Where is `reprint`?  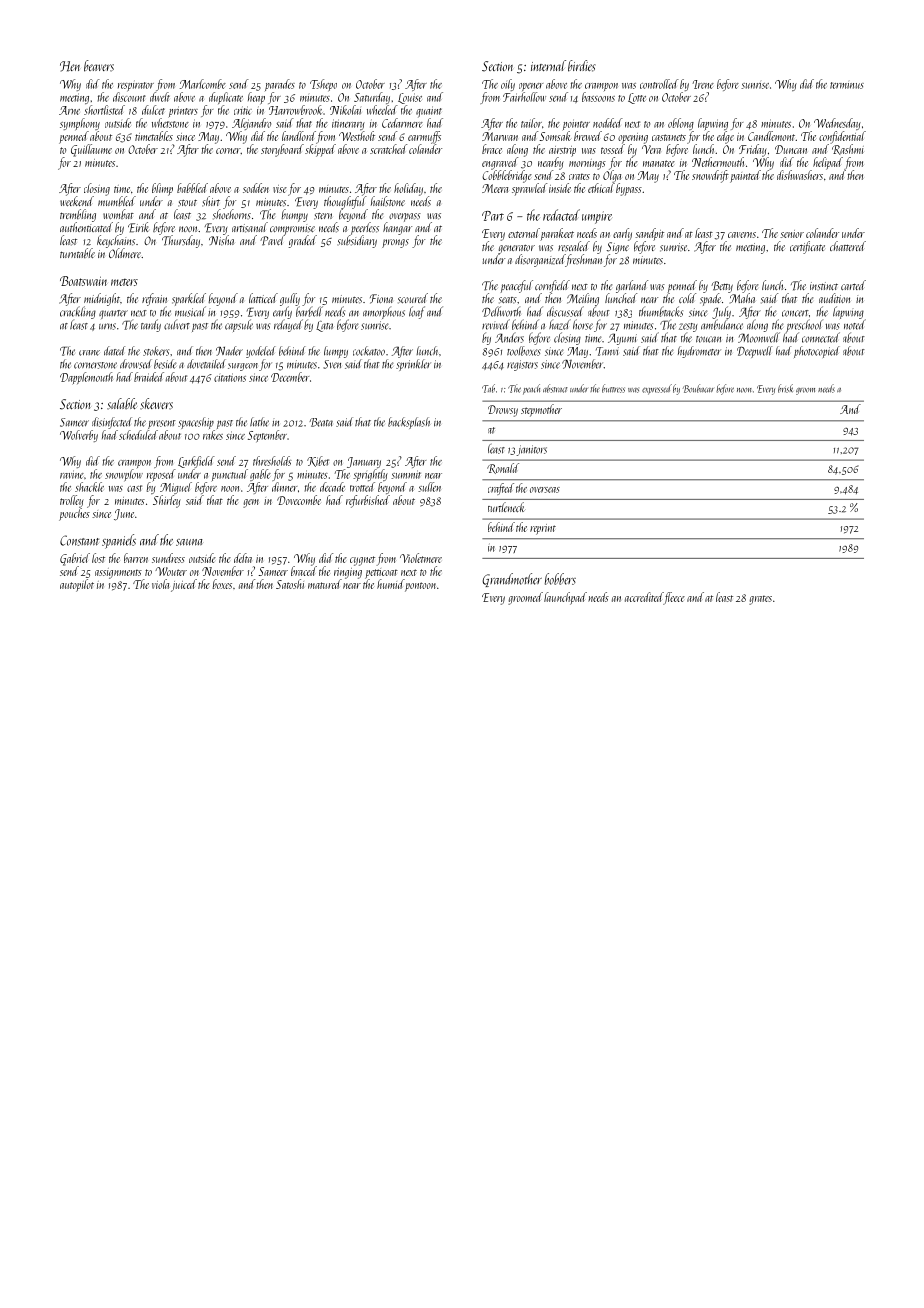
reprint is located at coordinates (543, 529).
